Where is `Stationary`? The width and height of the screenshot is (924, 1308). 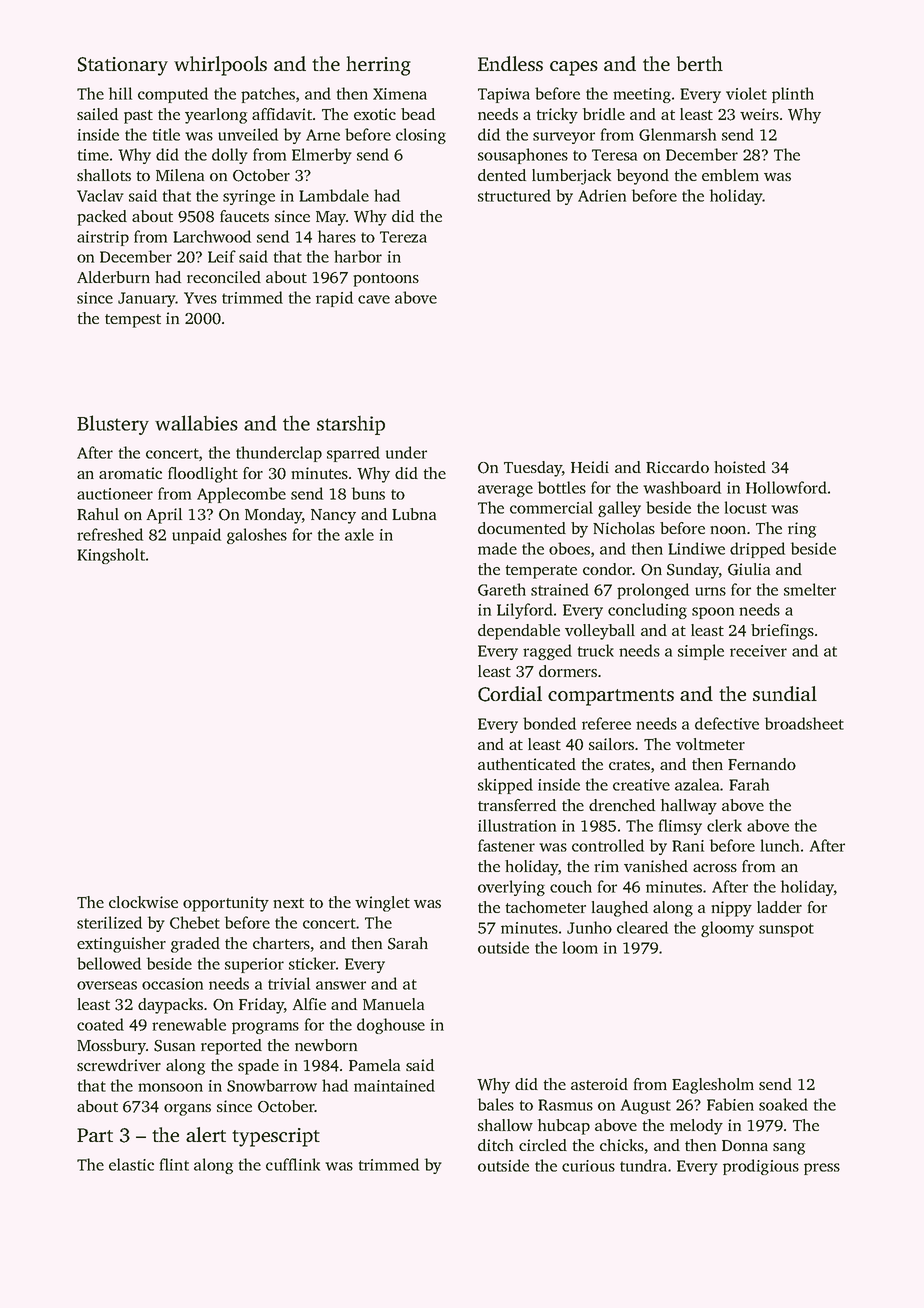
Stationary is located at coordinates (123, 66).
